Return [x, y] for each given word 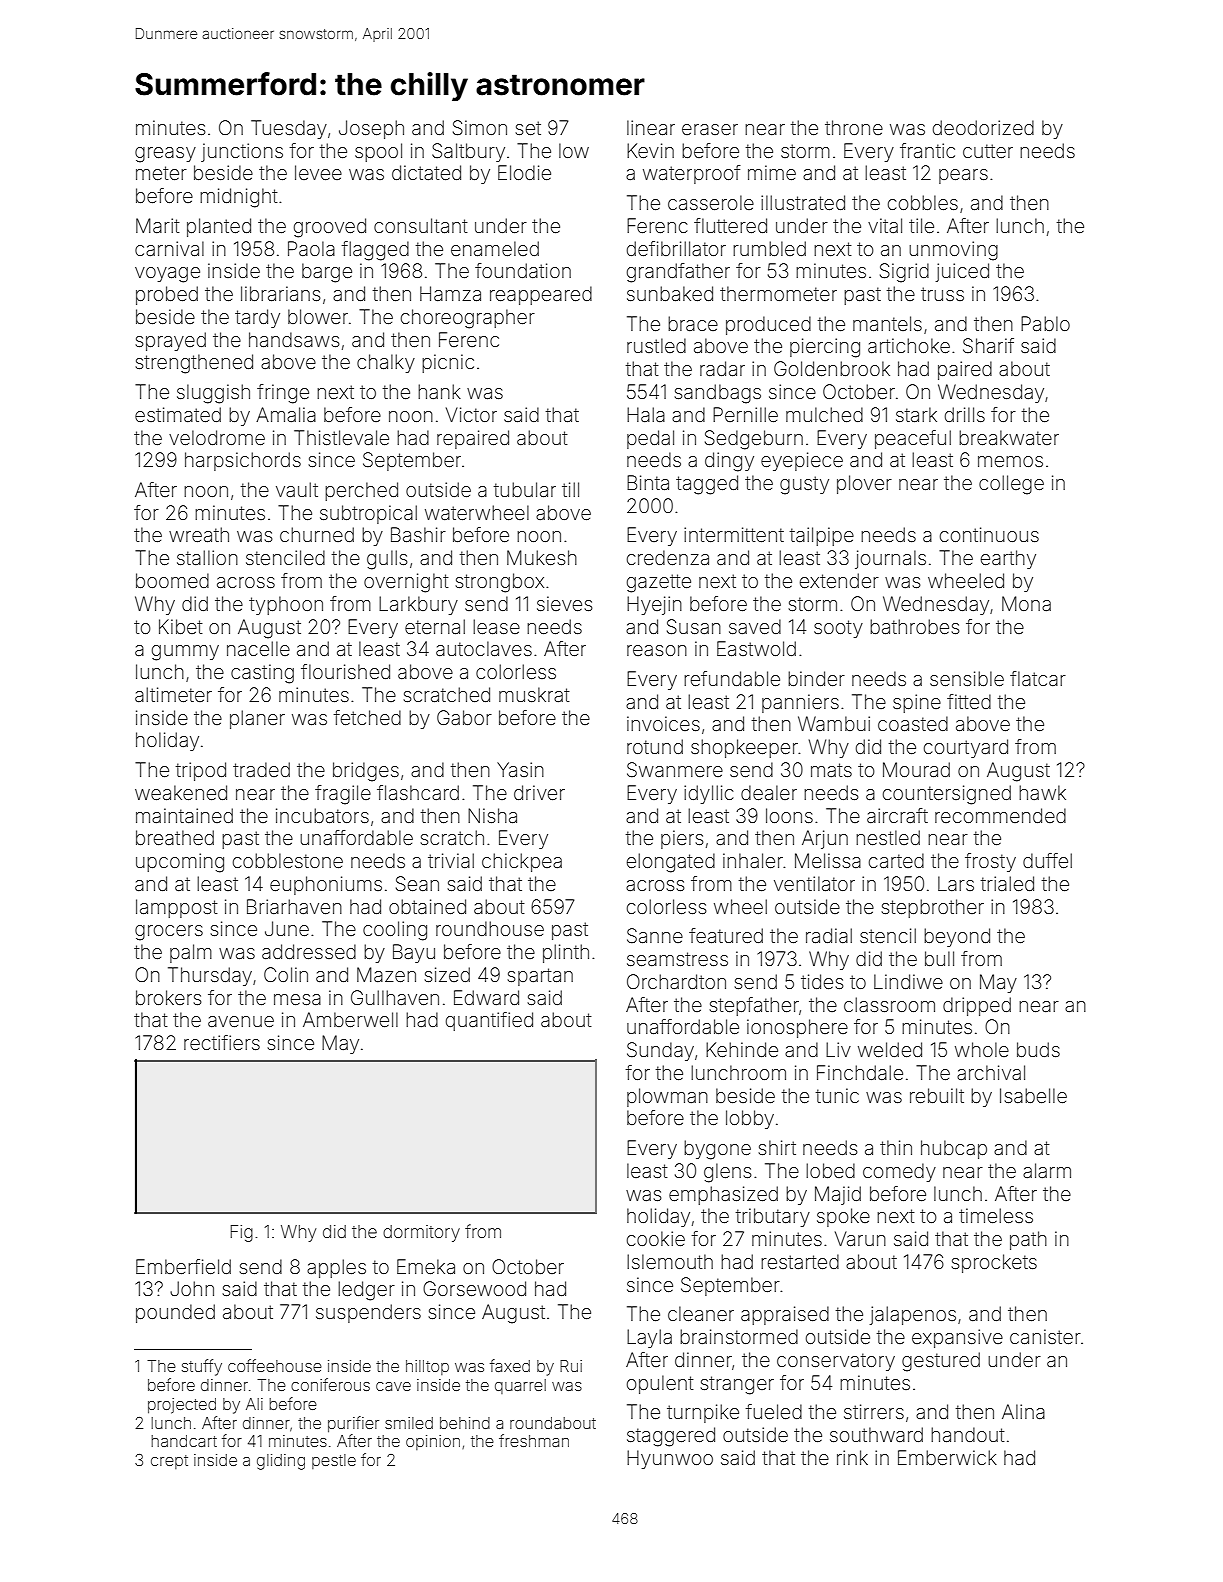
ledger [366, 1291]
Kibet [180, 626]
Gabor [464, 717]
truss [942, 294]
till [570, 489]
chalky [386, 363]
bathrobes [915, 626]
